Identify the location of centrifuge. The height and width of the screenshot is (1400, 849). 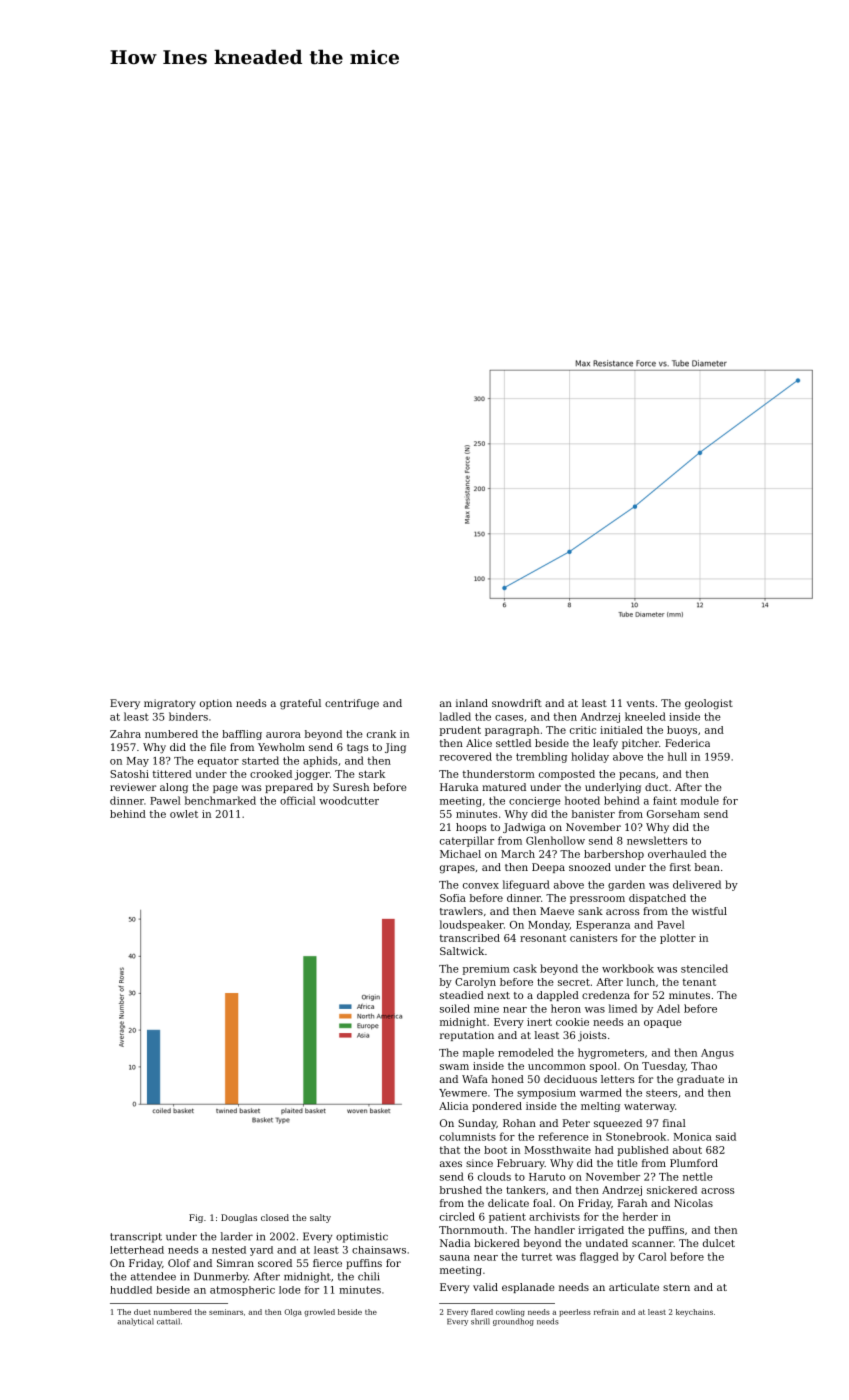
(352, 704).
